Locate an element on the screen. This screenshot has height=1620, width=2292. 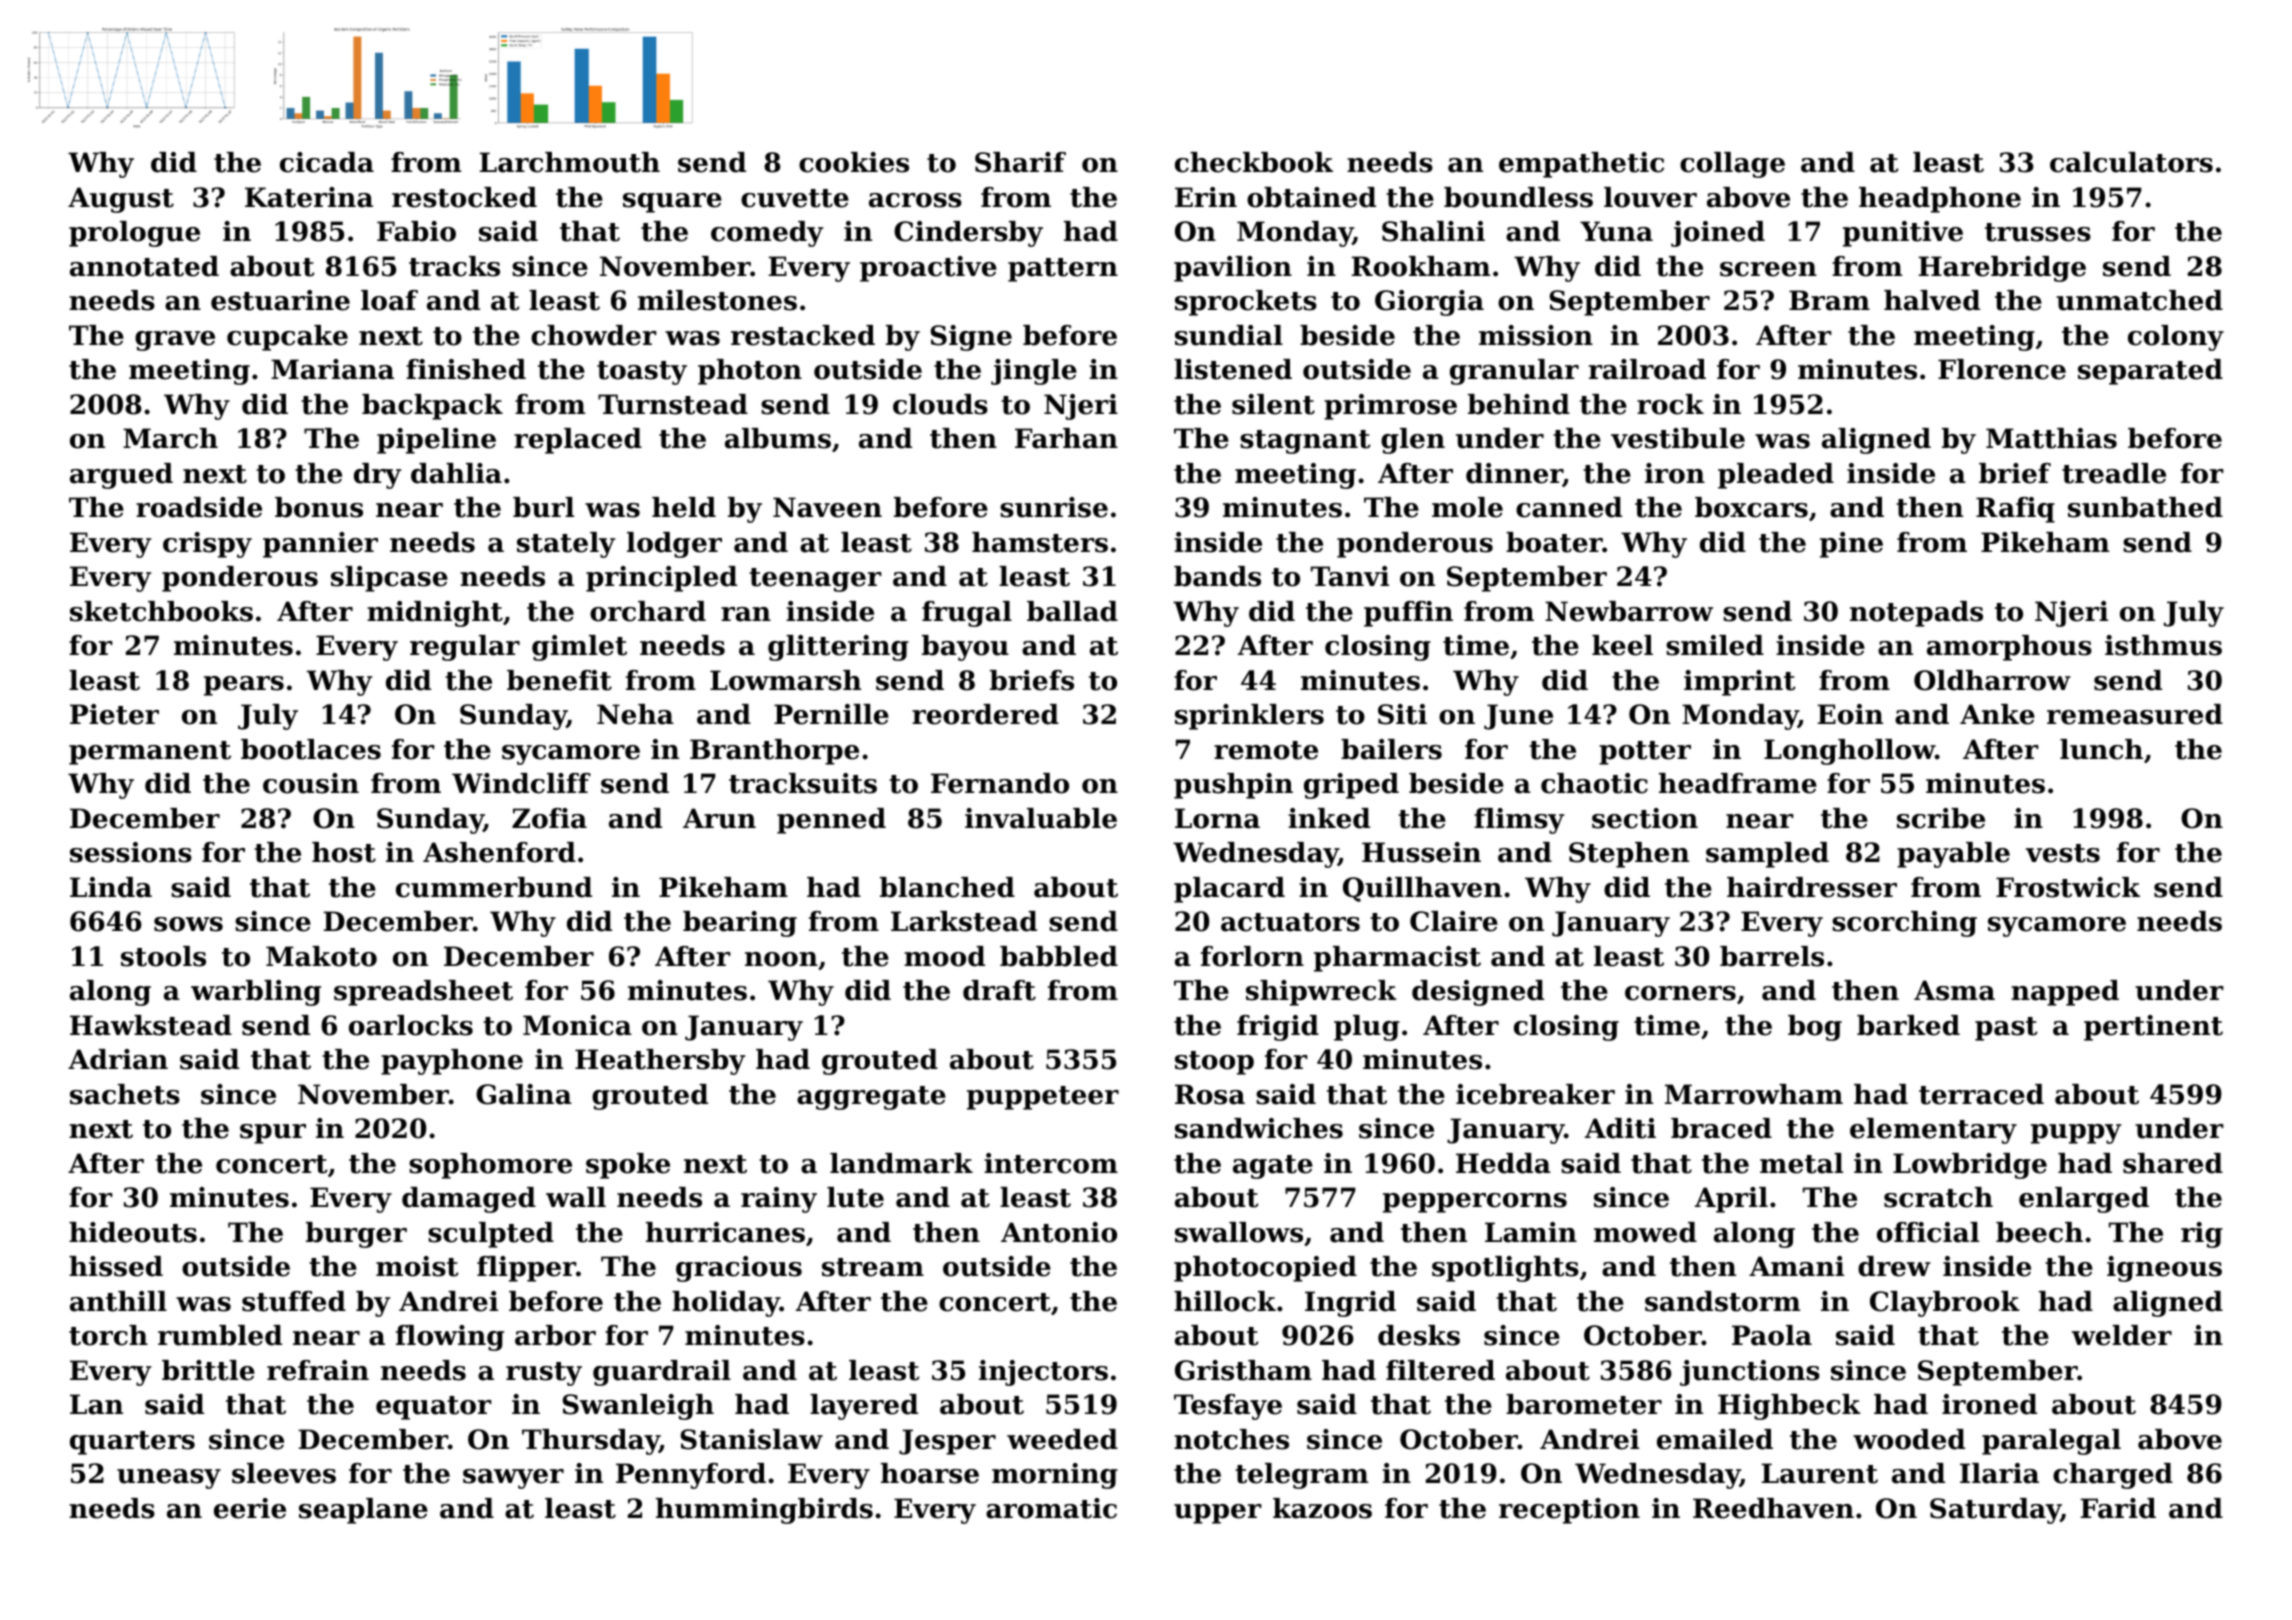
Rosa is located at coordinates (1210, 1094).
